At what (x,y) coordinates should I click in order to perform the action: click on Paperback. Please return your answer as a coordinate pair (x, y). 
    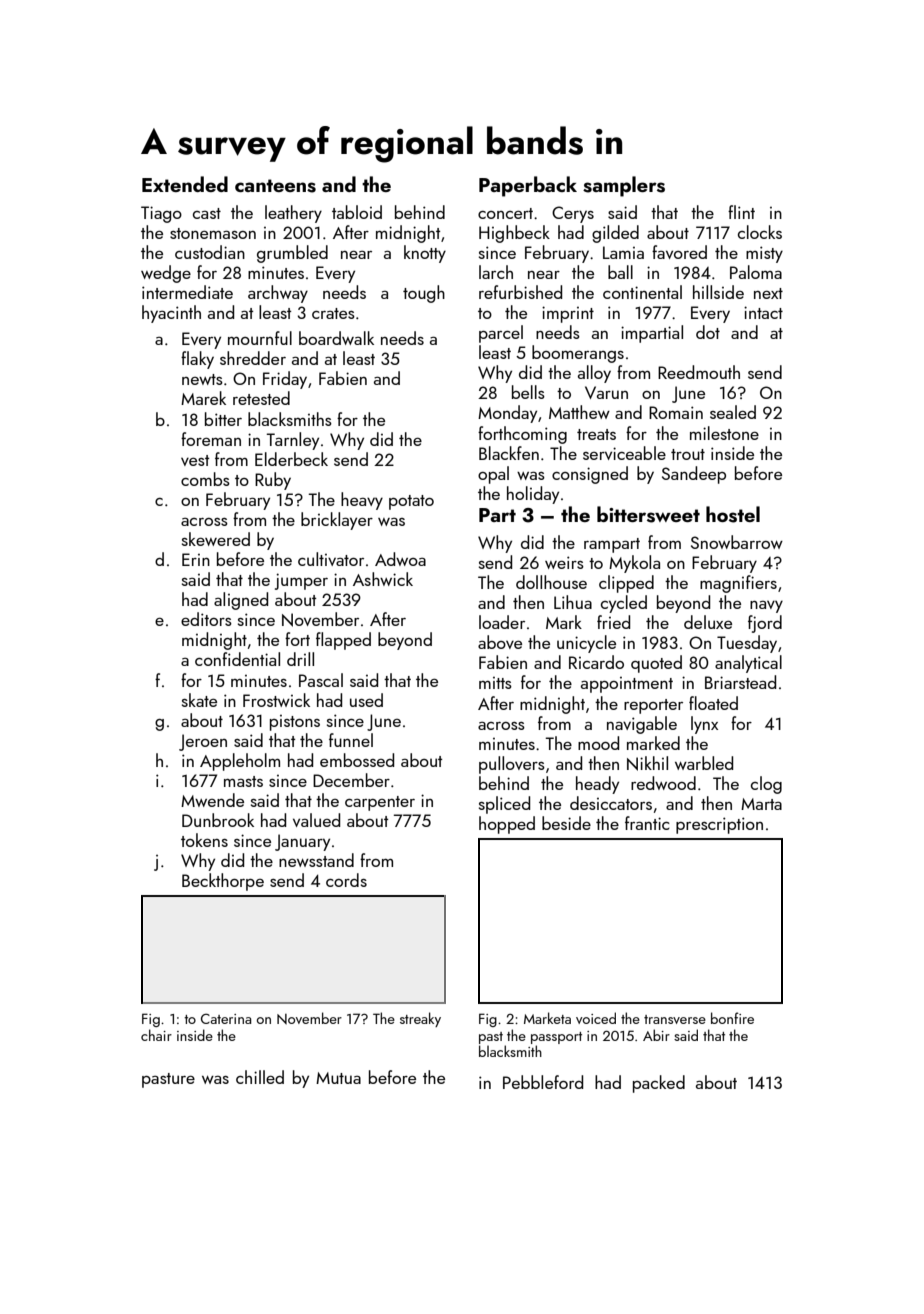
    Looking at the image, I should click on (528, 186).
